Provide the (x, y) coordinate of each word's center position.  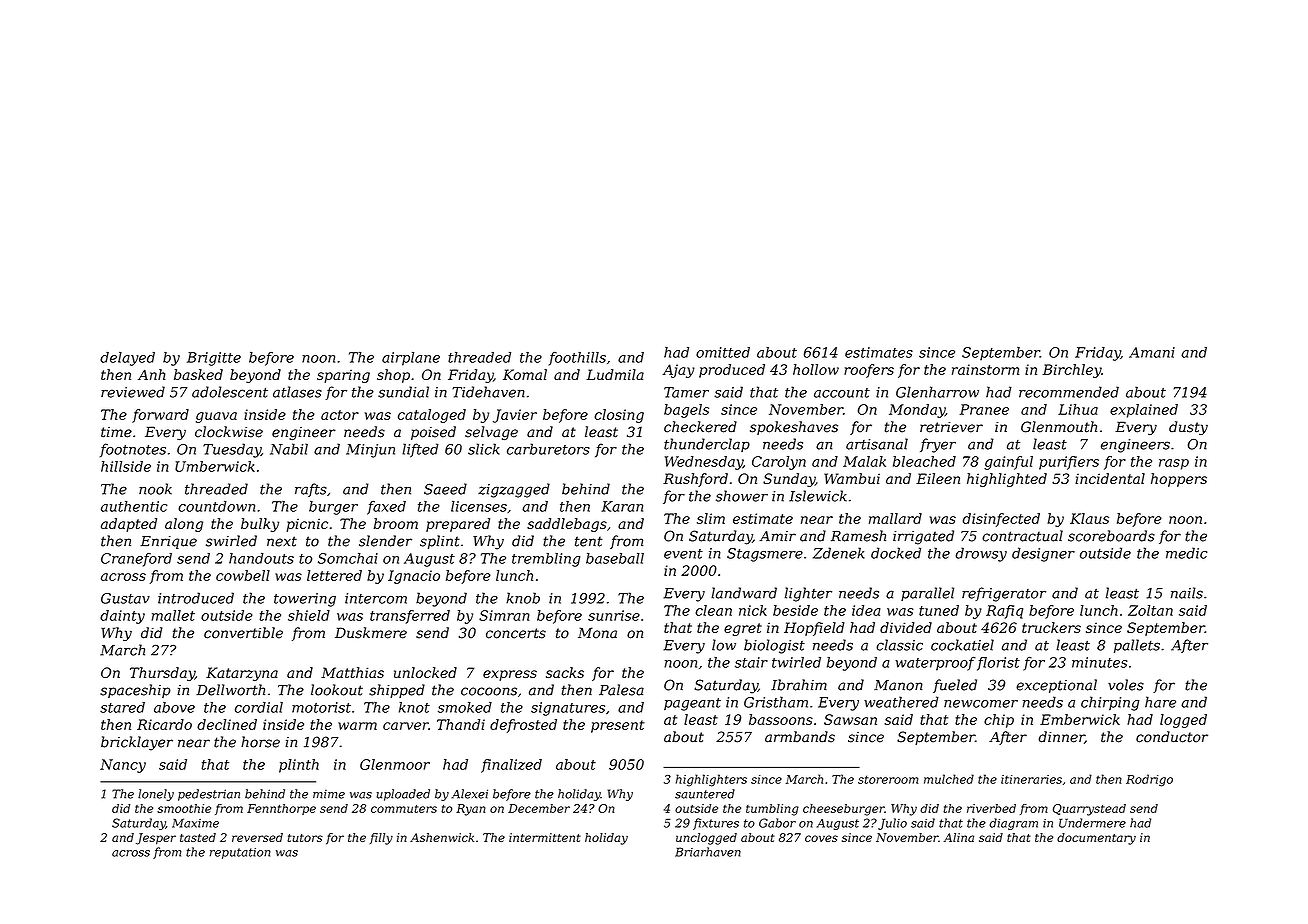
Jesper (156, 839)
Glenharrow (937, 392)
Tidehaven (488, 392)
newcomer (981, 704)
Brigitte (214, 359)
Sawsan (850, 719)
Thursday (162, 674)
